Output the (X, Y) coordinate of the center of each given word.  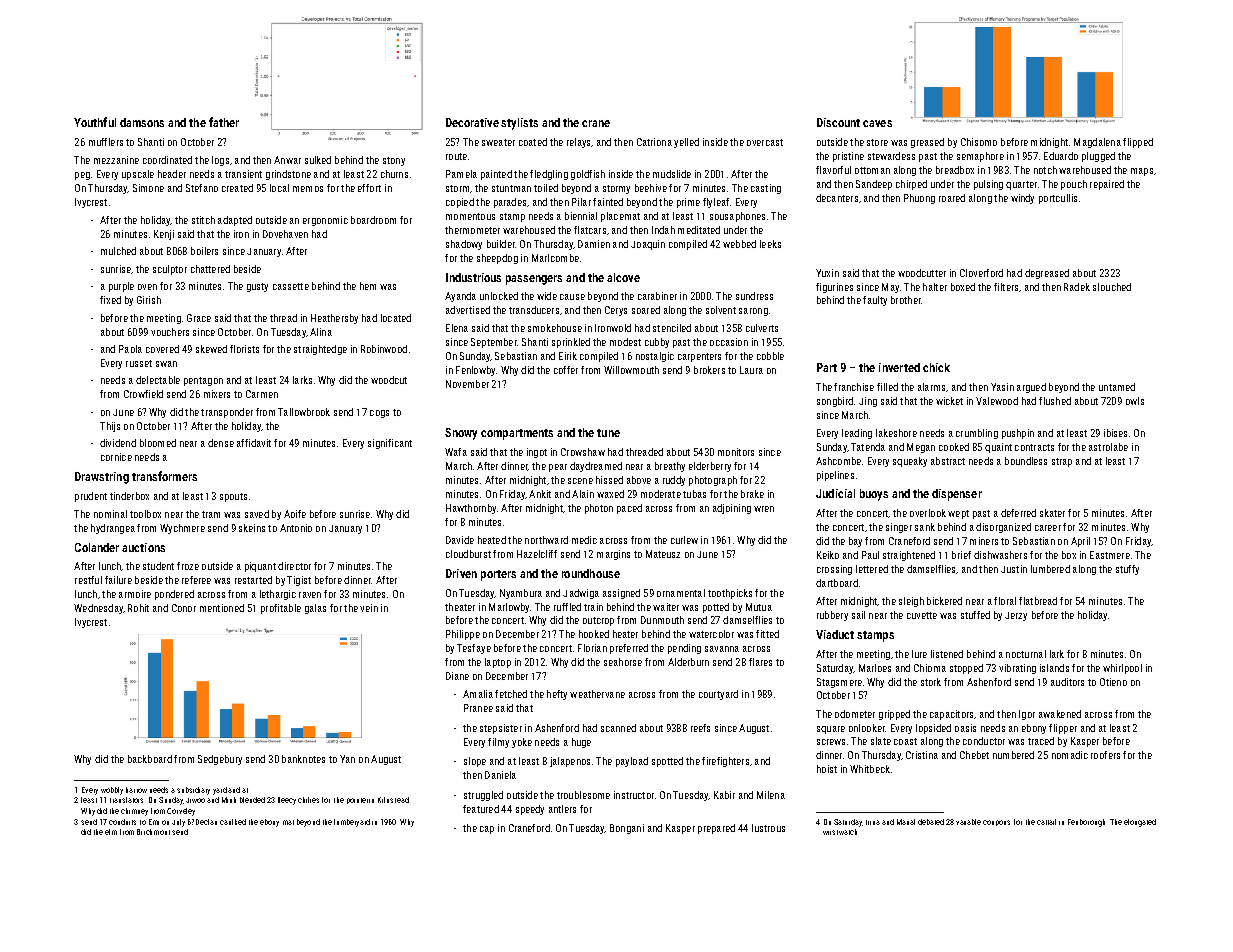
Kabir (724, 795)
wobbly (112, 791)
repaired (1107, 185)
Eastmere (1110, 555)
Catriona (654, 142)
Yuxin (827, 273)
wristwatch (840, 832)
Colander (97, 547)
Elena (457, 328)
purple (121, 287)
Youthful (95, 122)
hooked (594, 634)
